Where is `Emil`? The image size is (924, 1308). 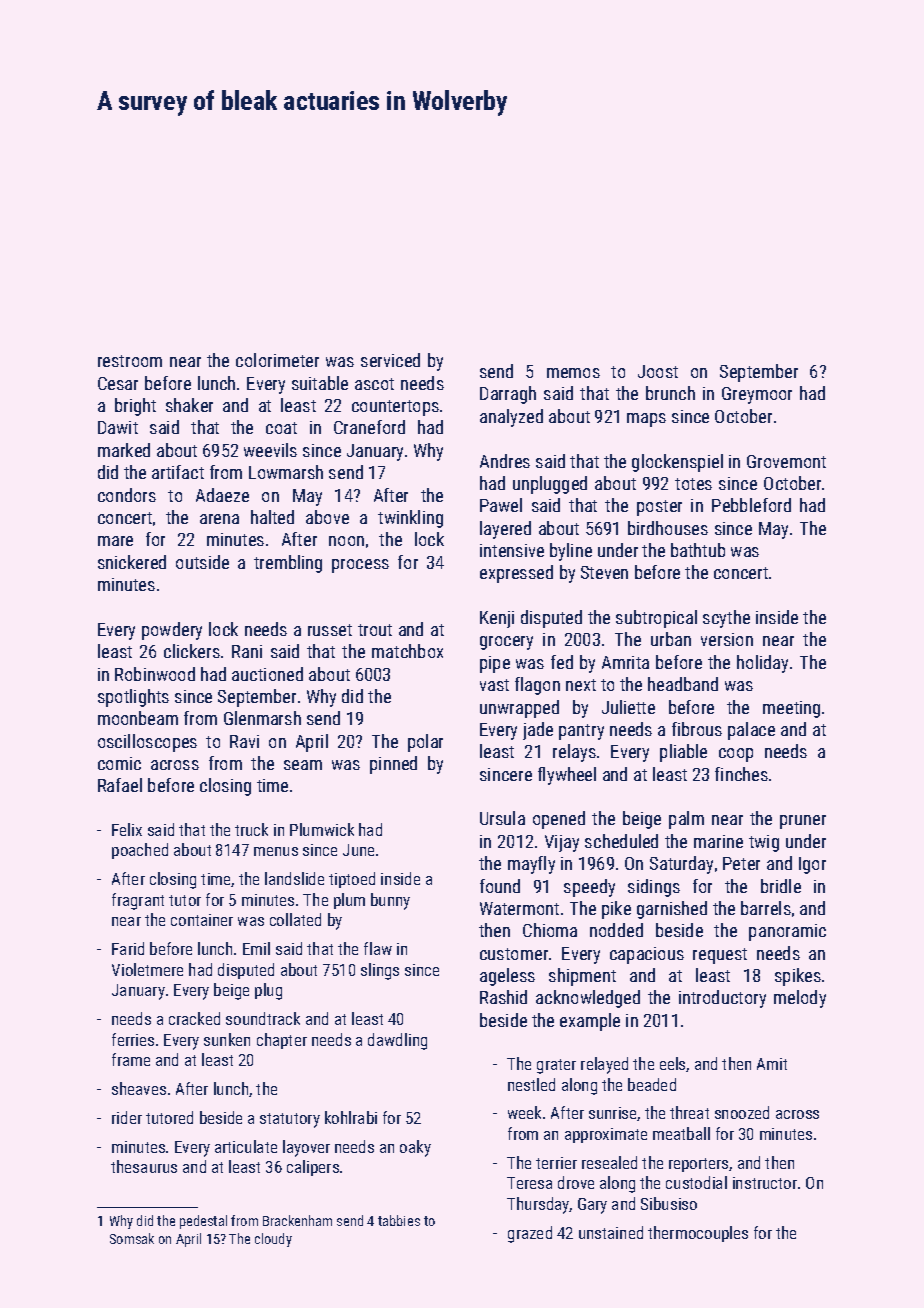 Emil is located at coordinates (256, 948).
